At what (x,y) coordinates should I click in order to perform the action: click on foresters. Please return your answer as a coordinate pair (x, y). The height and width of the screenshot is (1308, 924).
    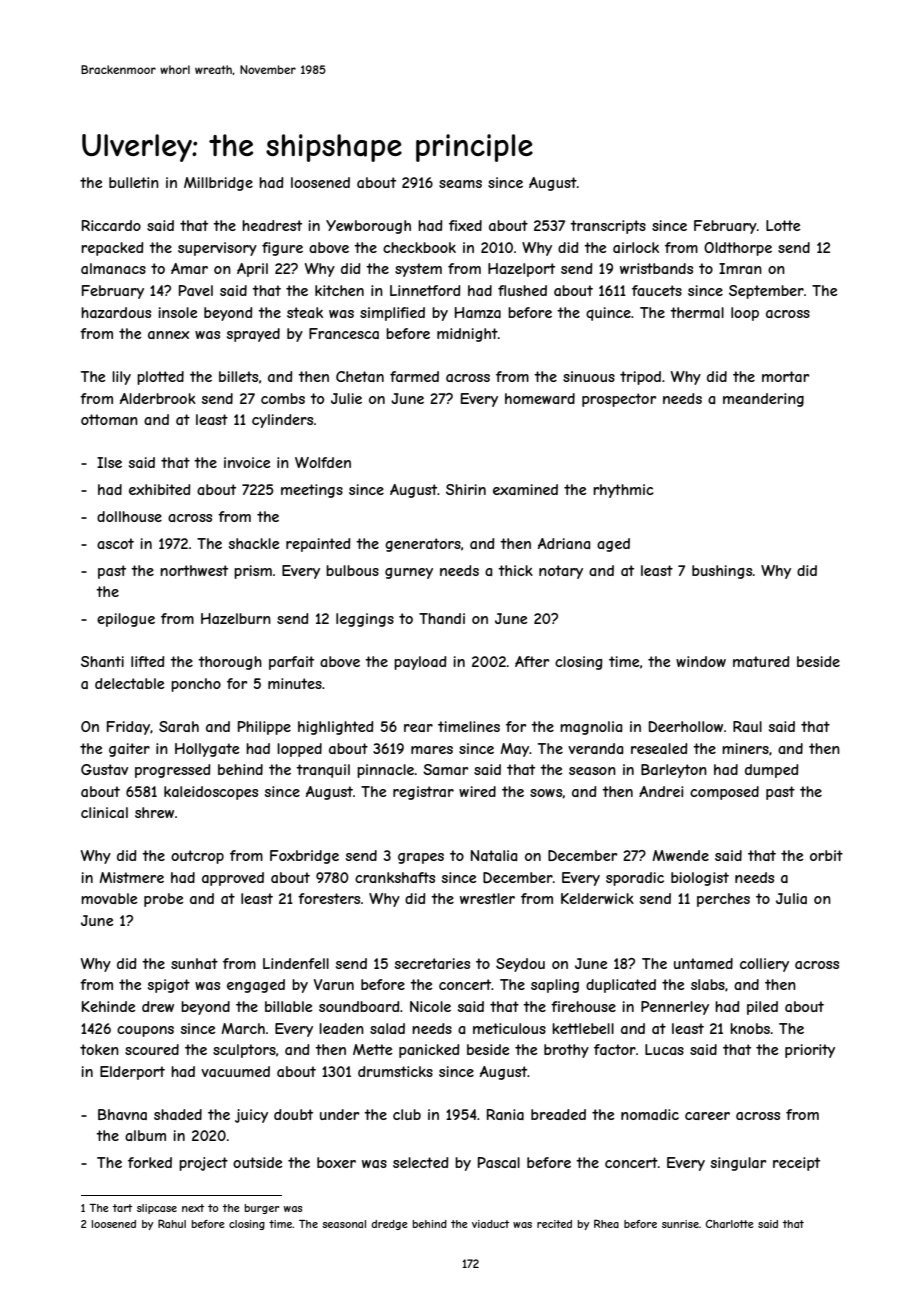
    Looking at the image, I should click on (329, 898).
